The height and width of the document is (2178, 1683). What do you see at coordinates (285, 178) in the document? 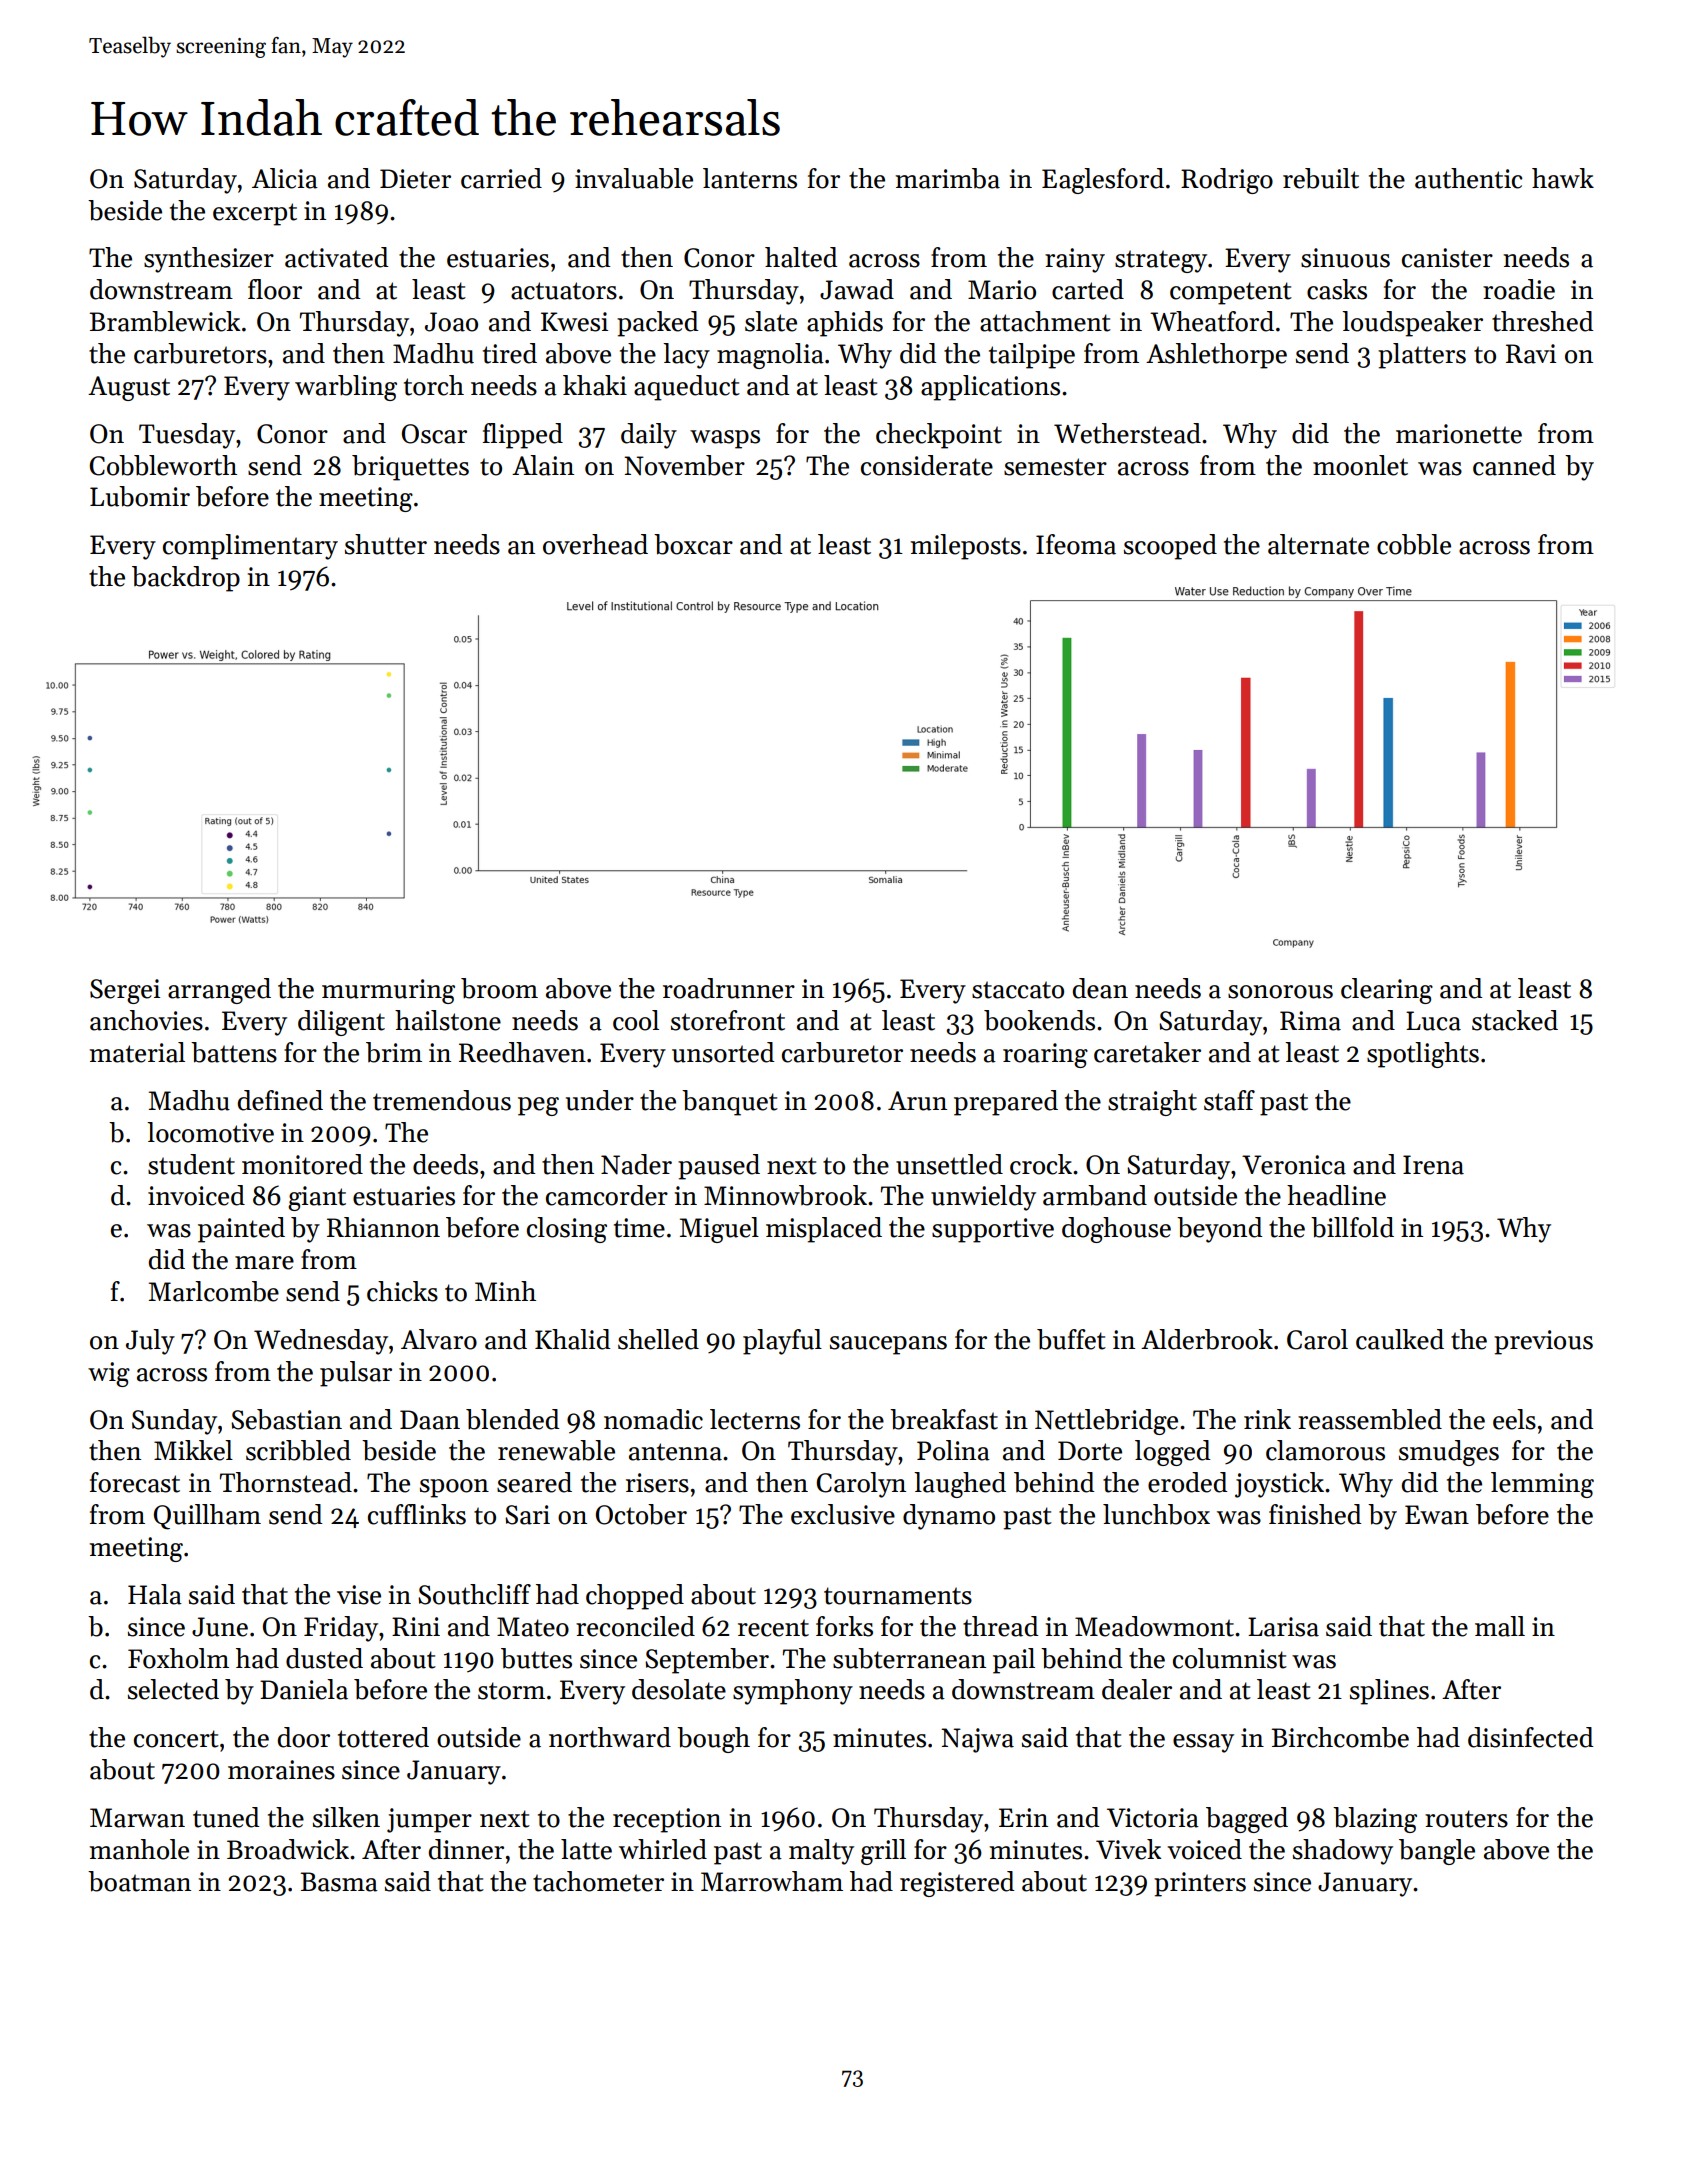
I see `Alicia` at bounding box center [285, 178].
